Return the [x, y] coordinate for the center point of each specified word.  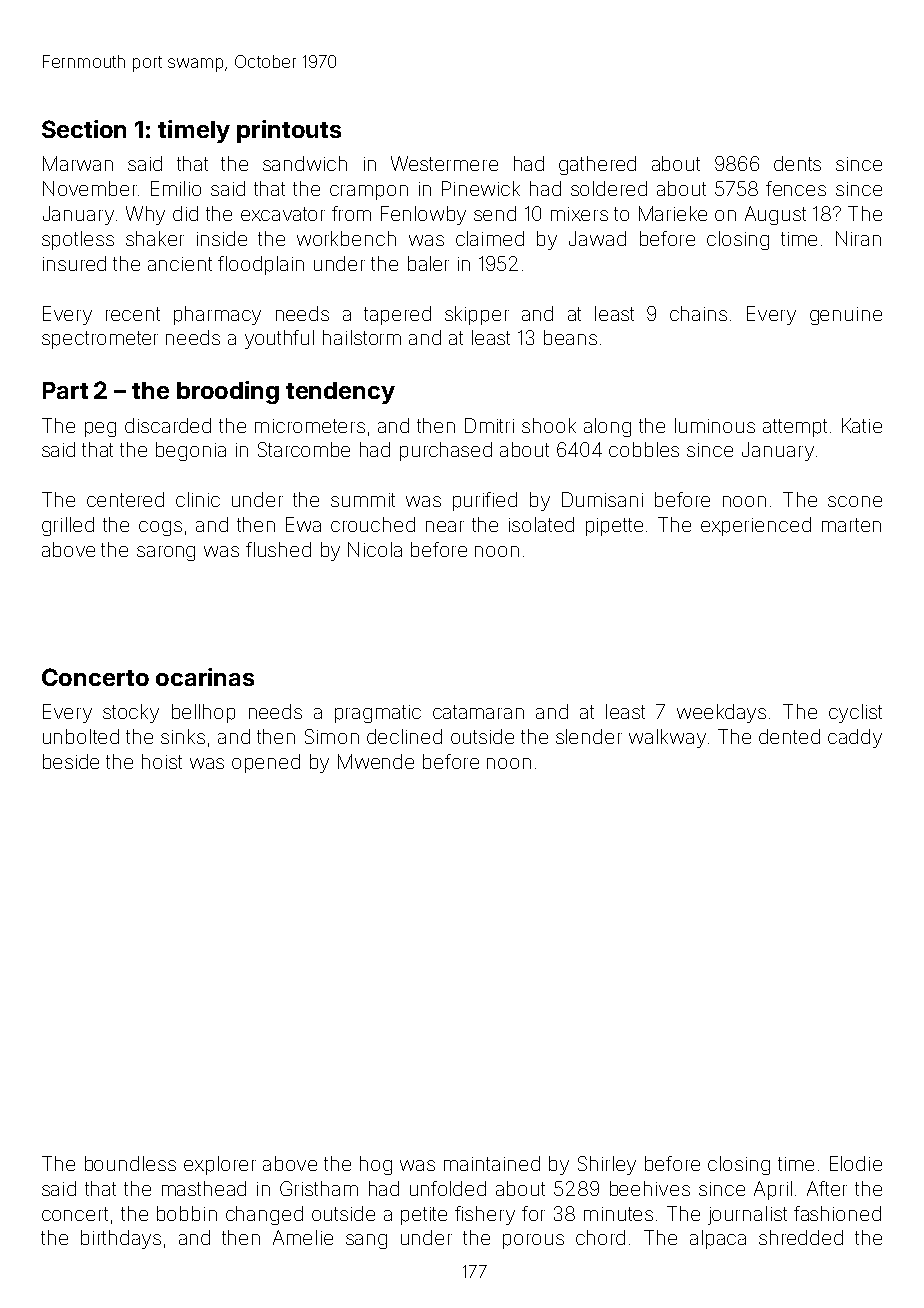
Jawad [597, 238]
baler [428, 263]
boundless [130, 1163]
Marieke [673, 213]
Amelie [303, 1237]
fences [796, 188]
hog [376, 1165]
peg [100, 429]
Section [84, 129]
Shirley [607, 1165]
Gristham [319, 1188]
